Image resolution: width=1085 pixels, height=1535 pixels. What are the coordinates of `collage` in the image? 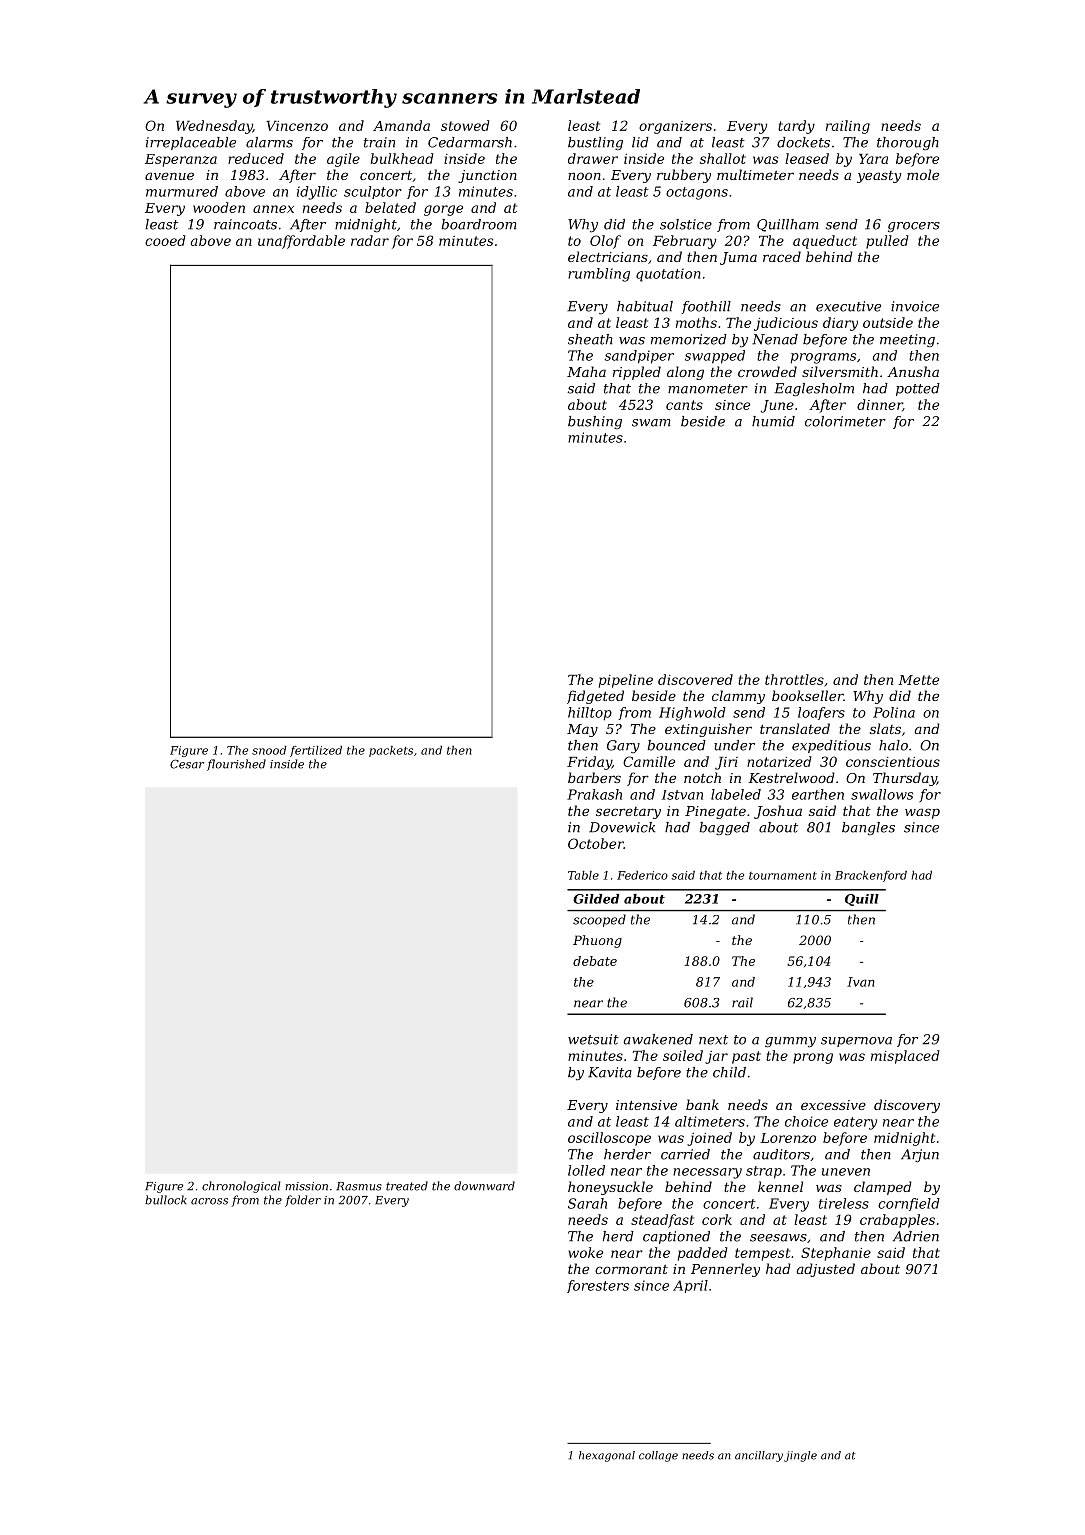 It's located at (658, 1456).
